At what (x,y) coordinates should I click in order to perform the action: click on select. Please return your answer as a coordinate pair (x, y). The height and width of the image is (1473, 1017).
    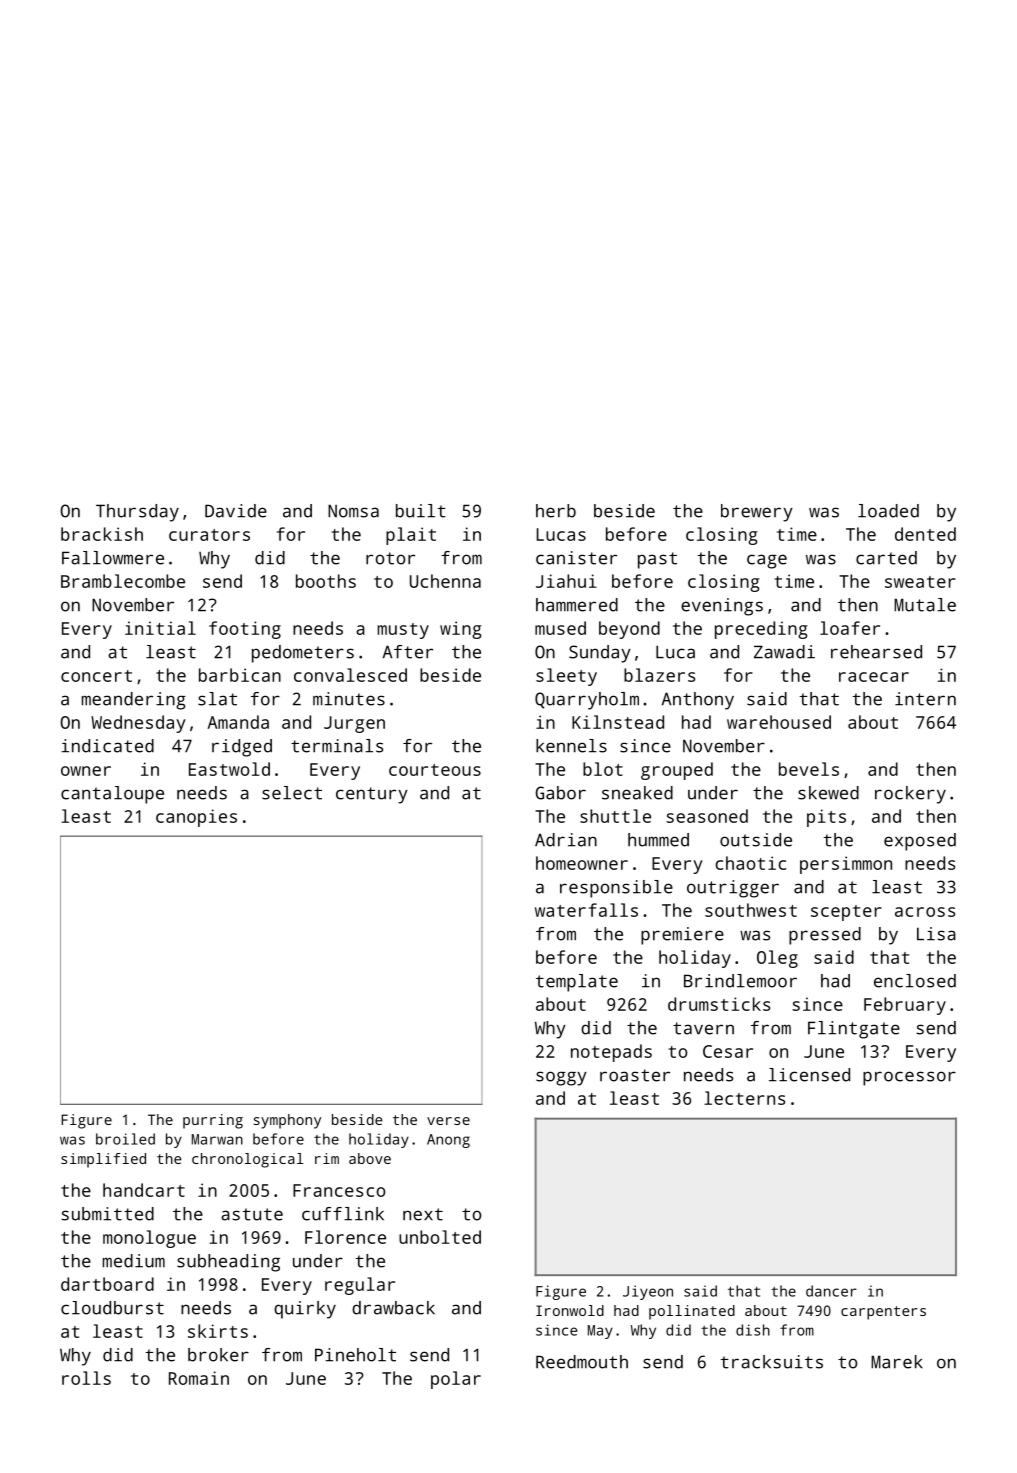
    Looking at the image, I should click on (292, 793).
